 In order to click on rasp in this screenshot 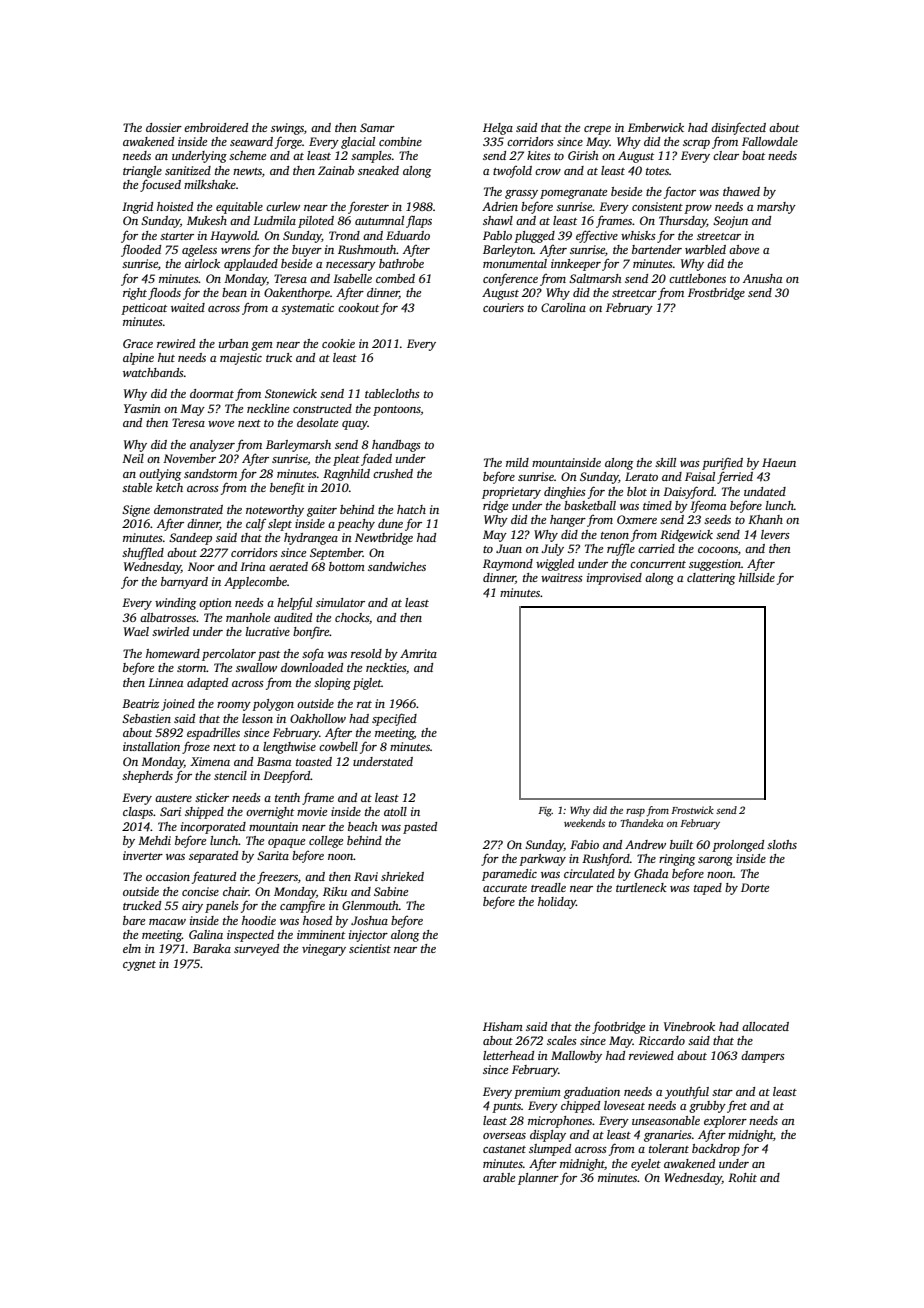, I will do `click(635, 813)`.
